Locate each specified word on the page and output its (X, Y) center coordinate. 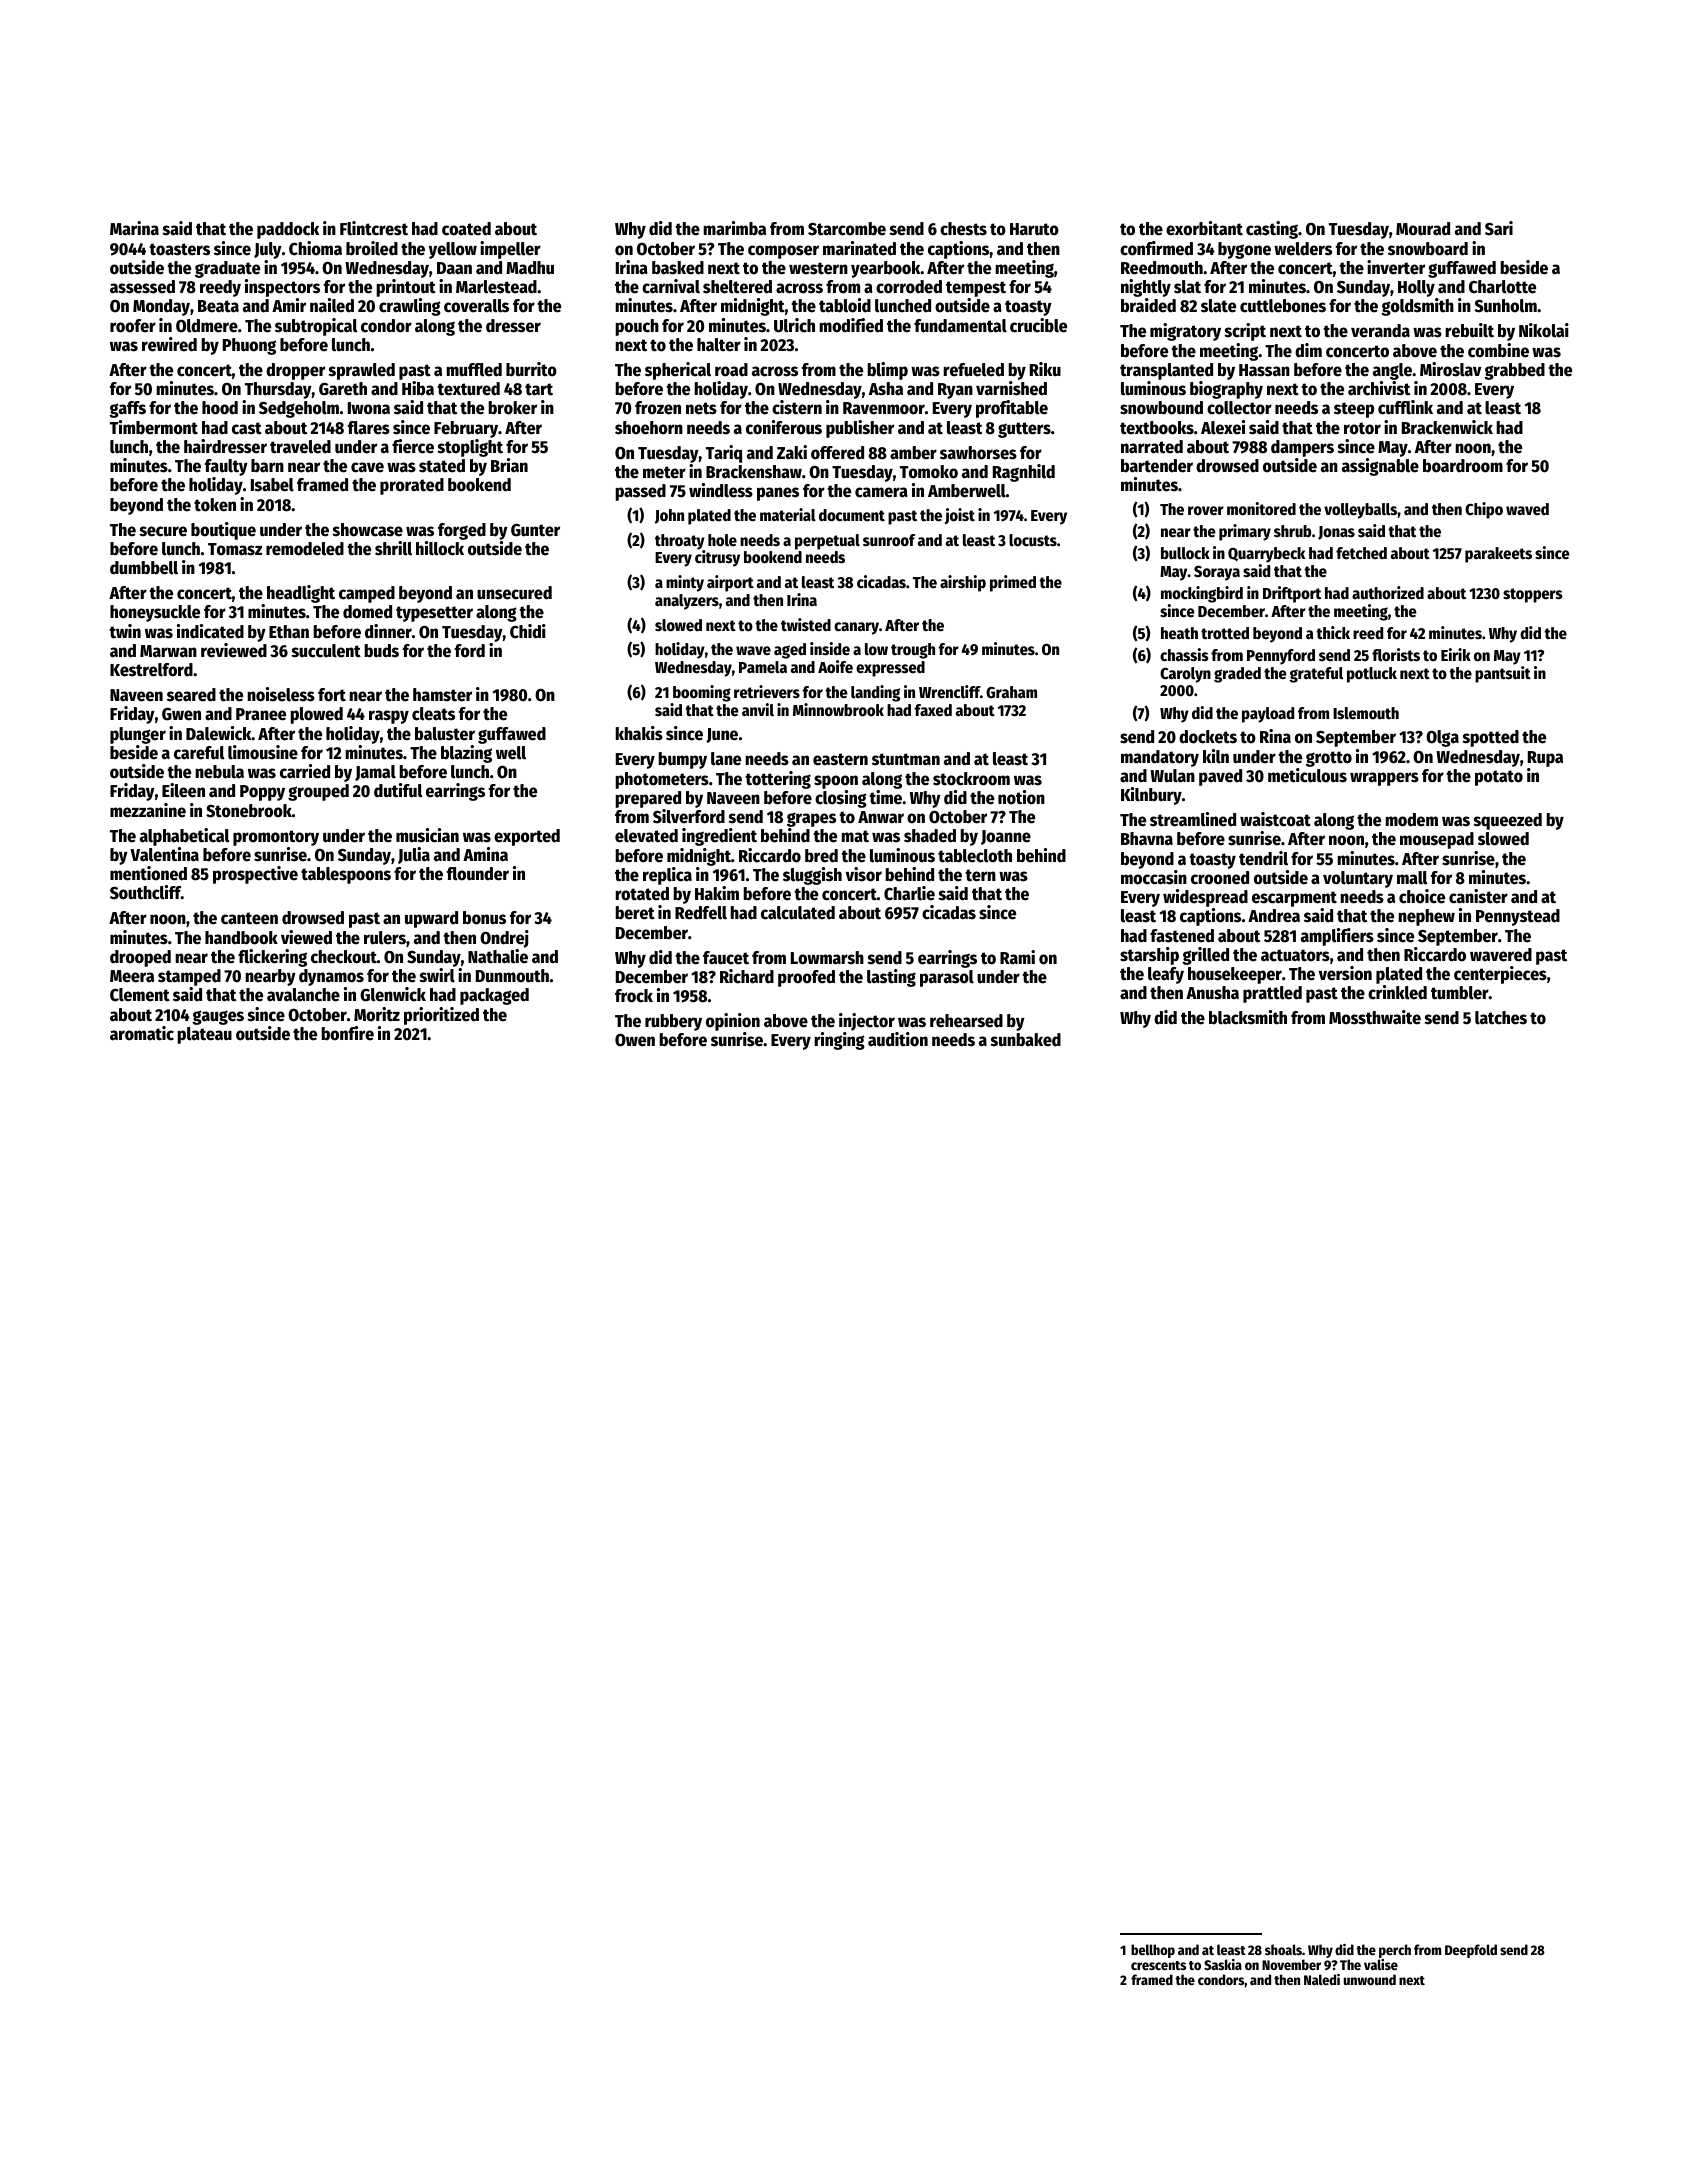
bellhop (1153, 1951)
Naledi (1322, 1979)
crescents (1158, 1965)
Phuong (249, 346)
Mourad (1423, 229)
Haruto (1034, 229)
